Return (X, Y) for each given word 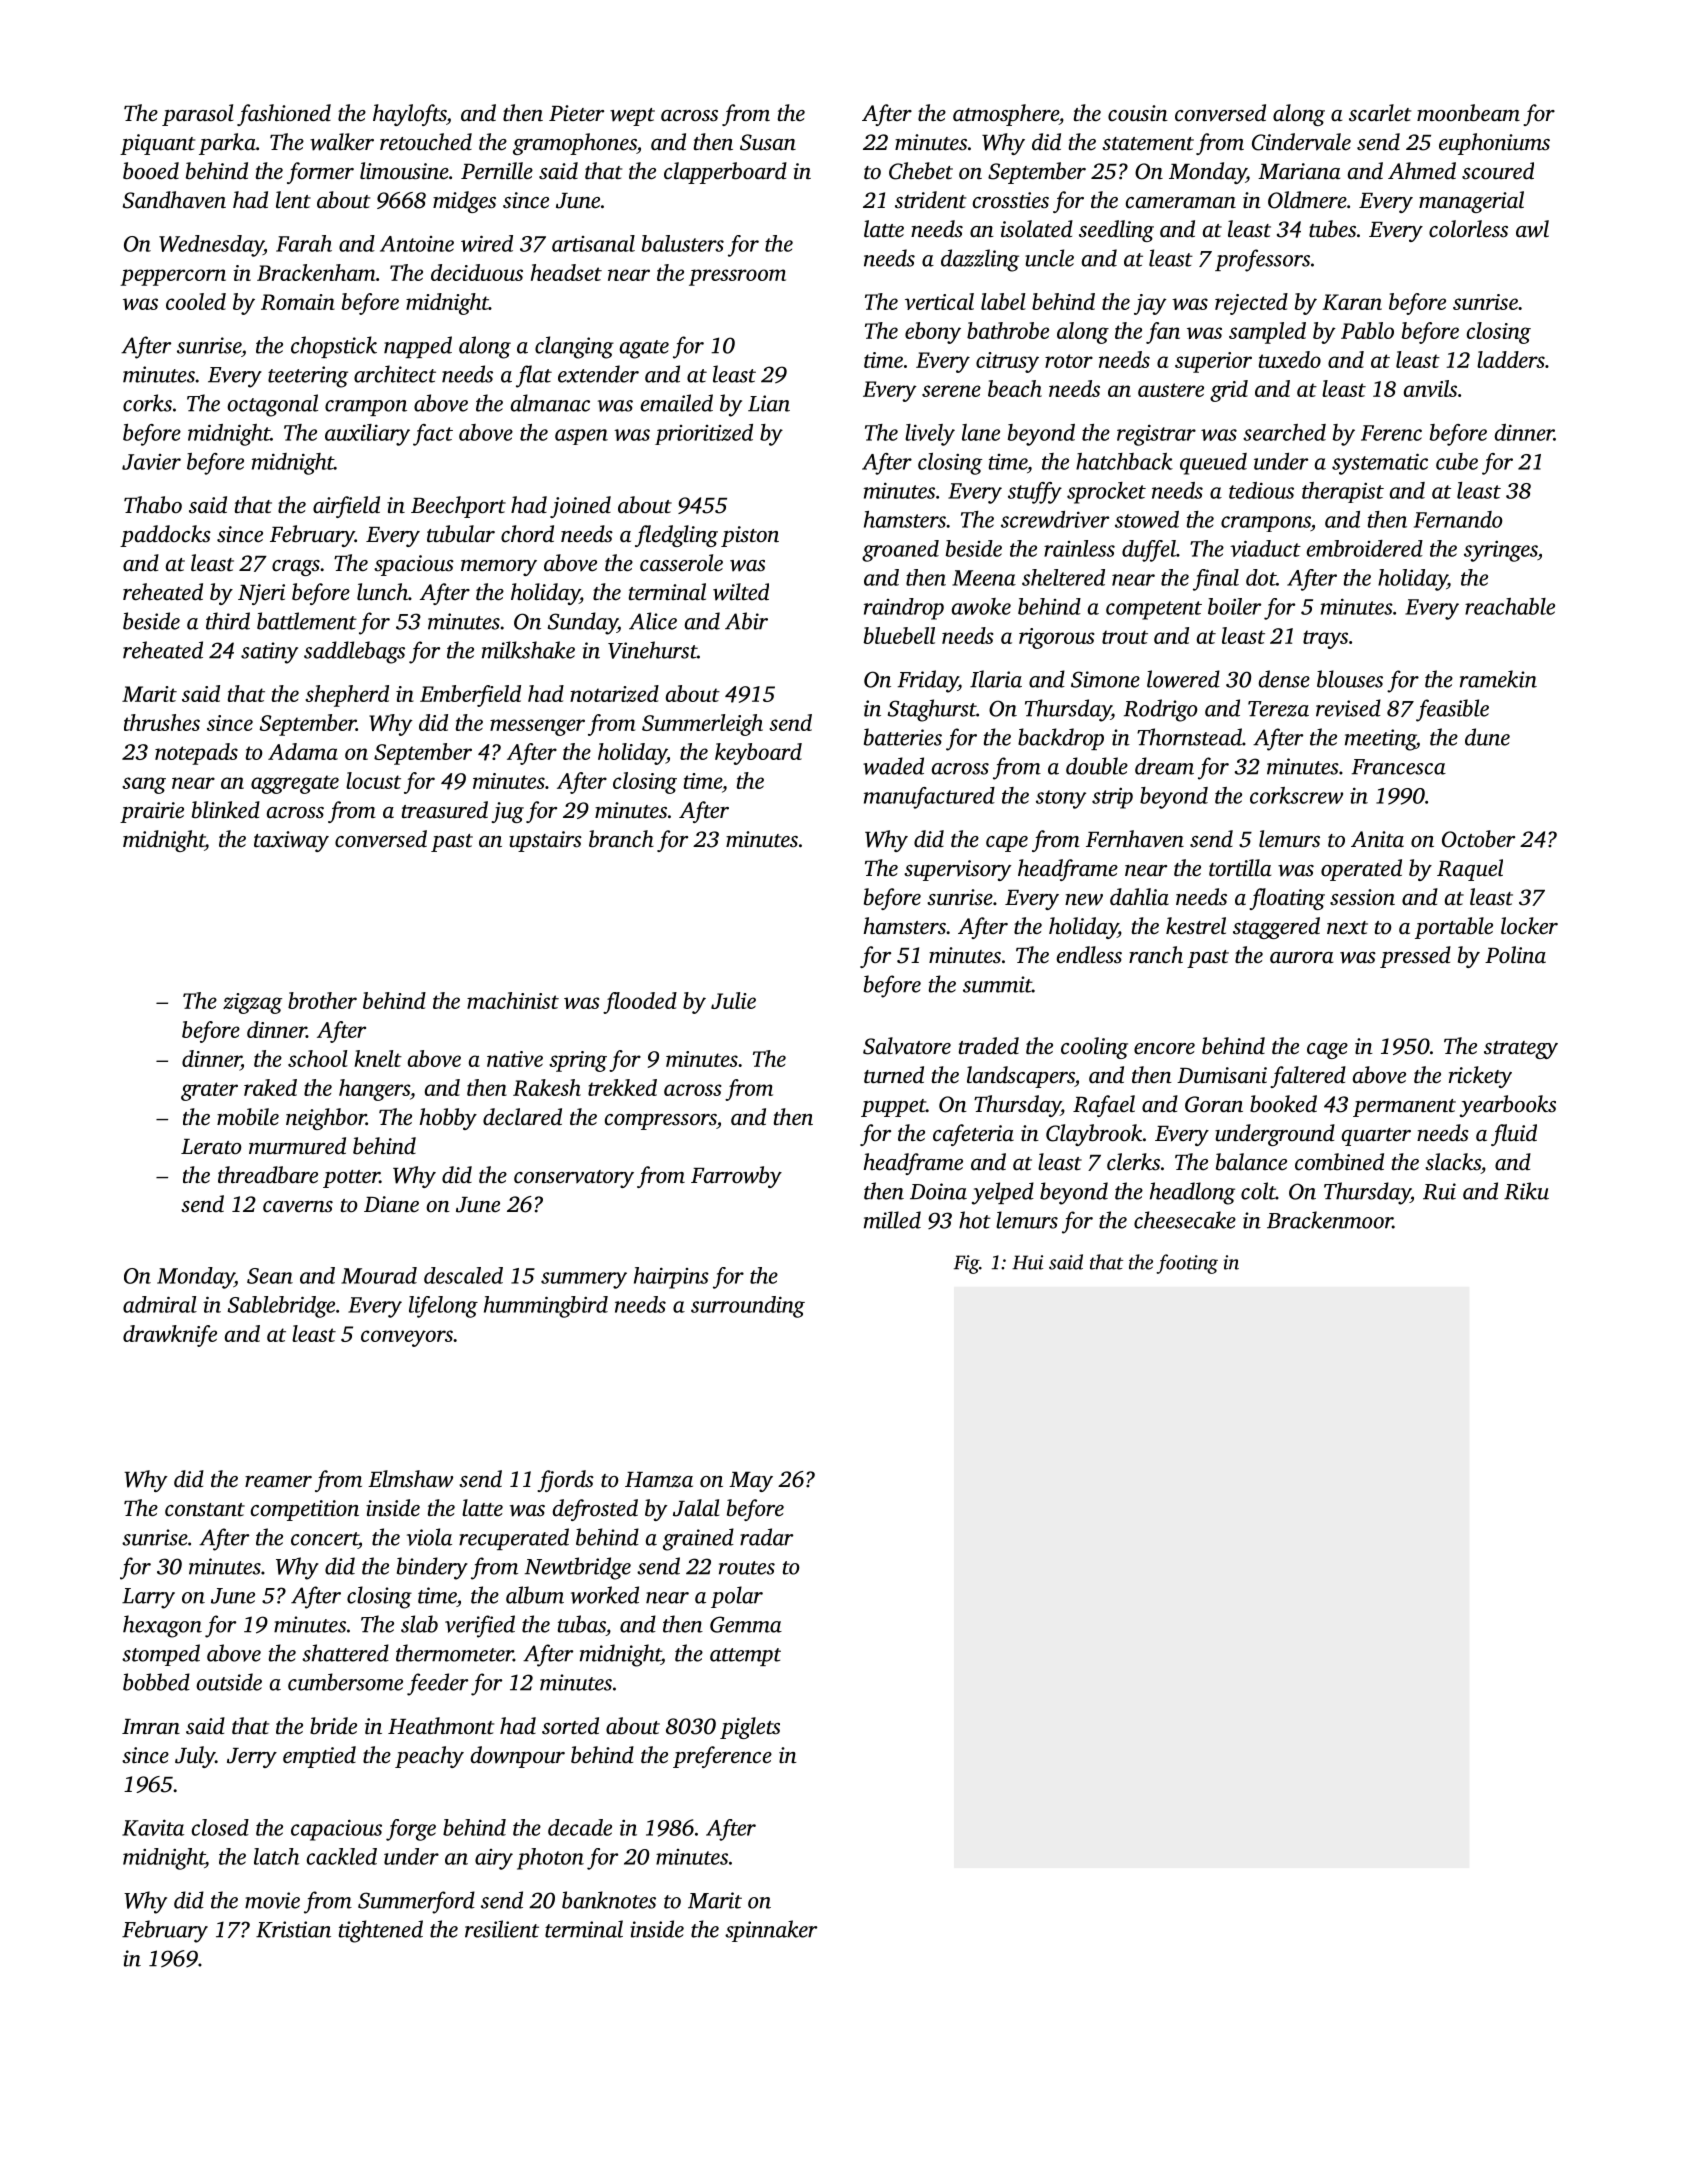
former (320, 173)
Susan (768, 142)
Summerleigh (702, 725)
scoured (1498, 171)
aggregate (295, 784)
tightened (381, 1931)
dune (1487, 737)
